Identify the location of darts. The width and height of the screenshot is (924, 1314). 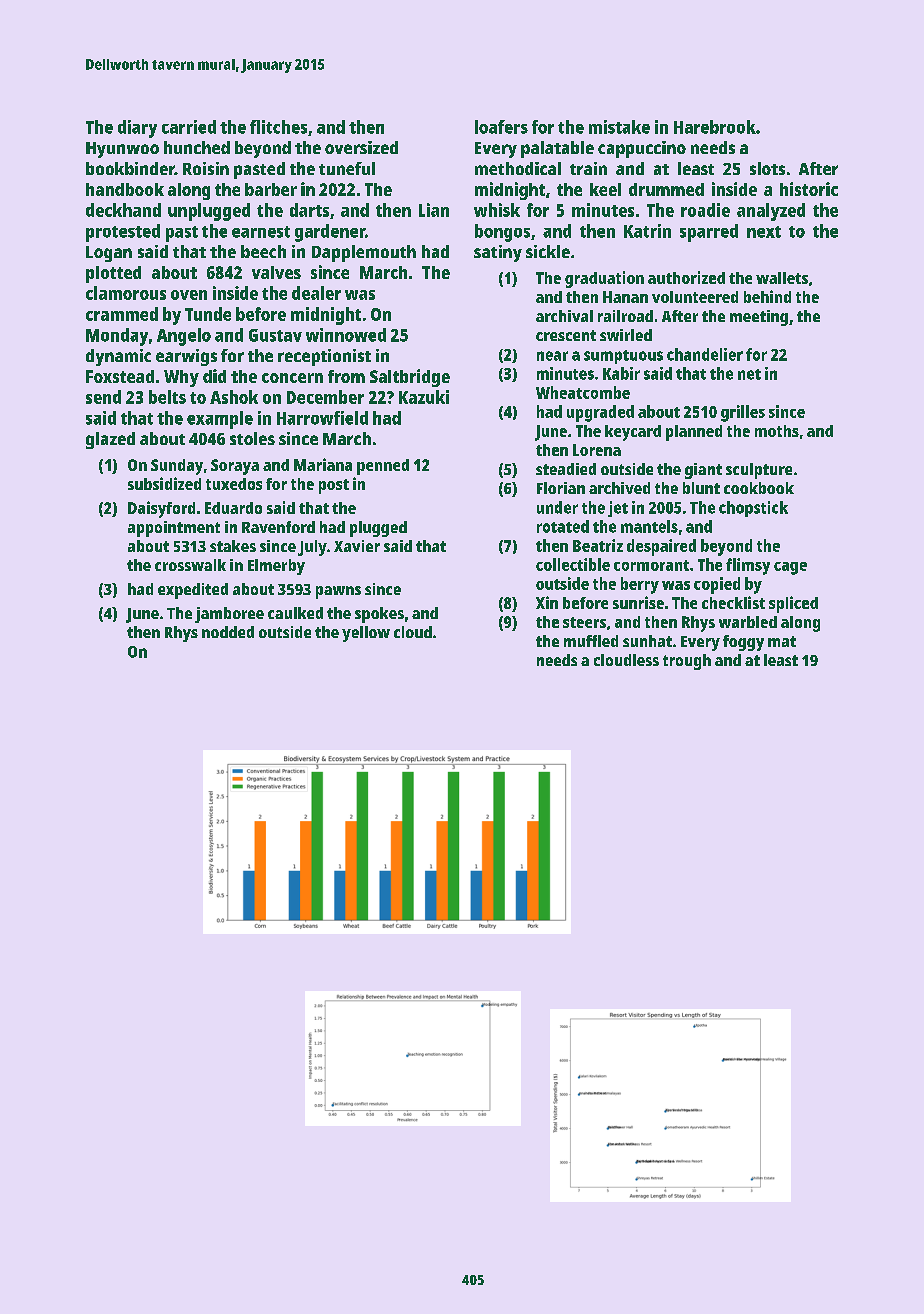
(309, 210).
